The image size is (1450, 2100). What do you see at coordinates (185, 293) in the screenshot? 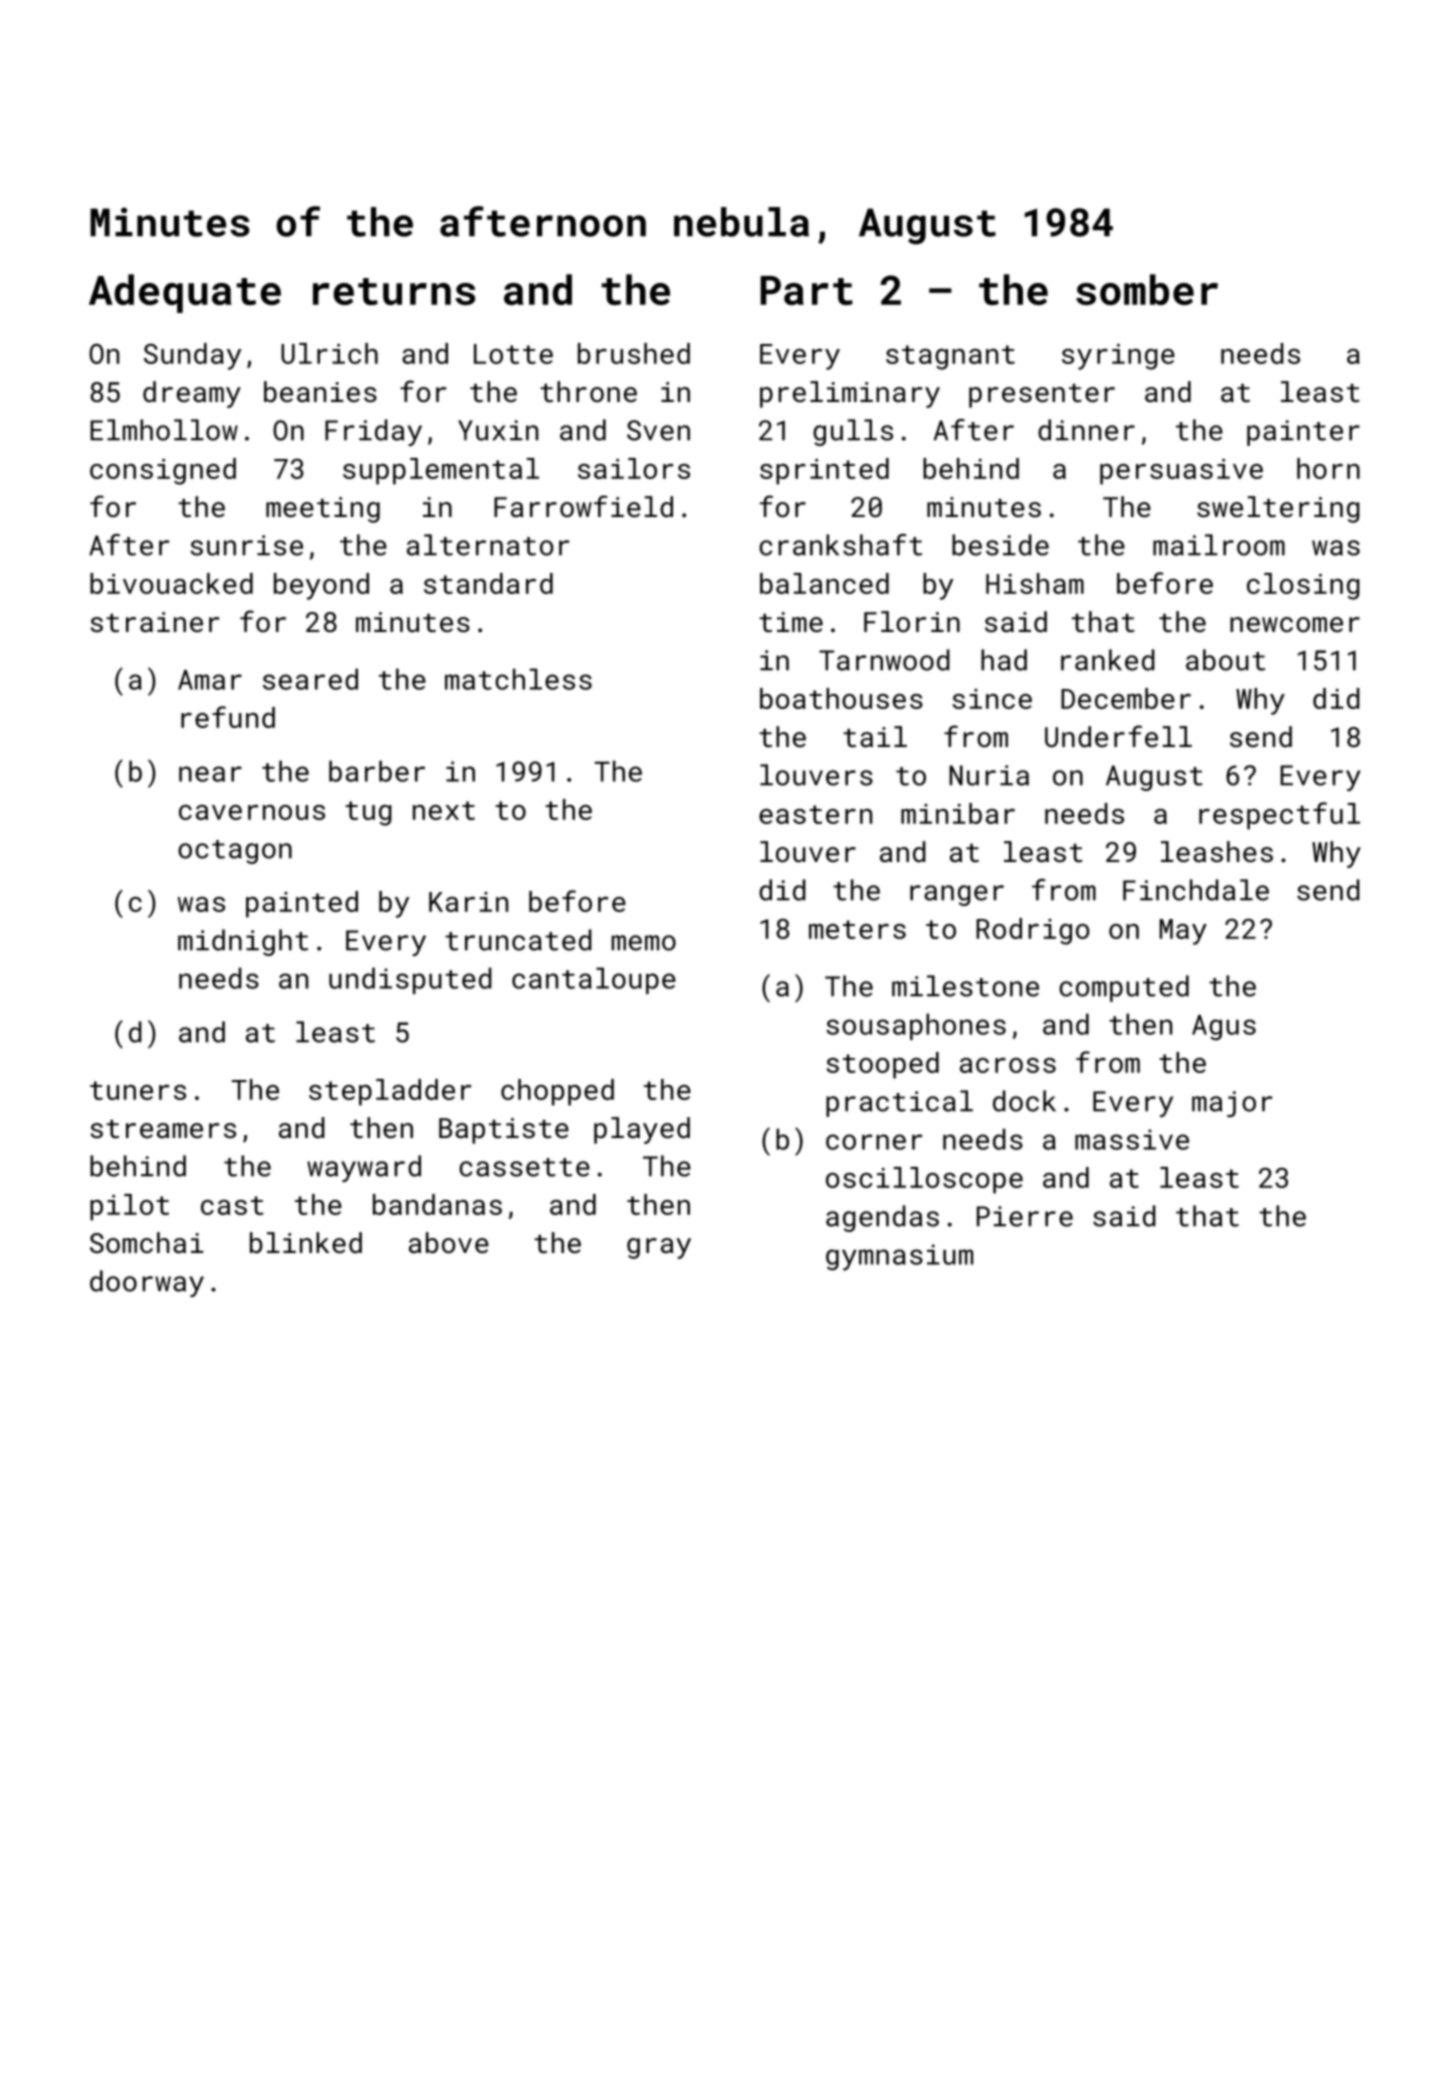
I see `Adequate` at bounding box center [185, 293].
